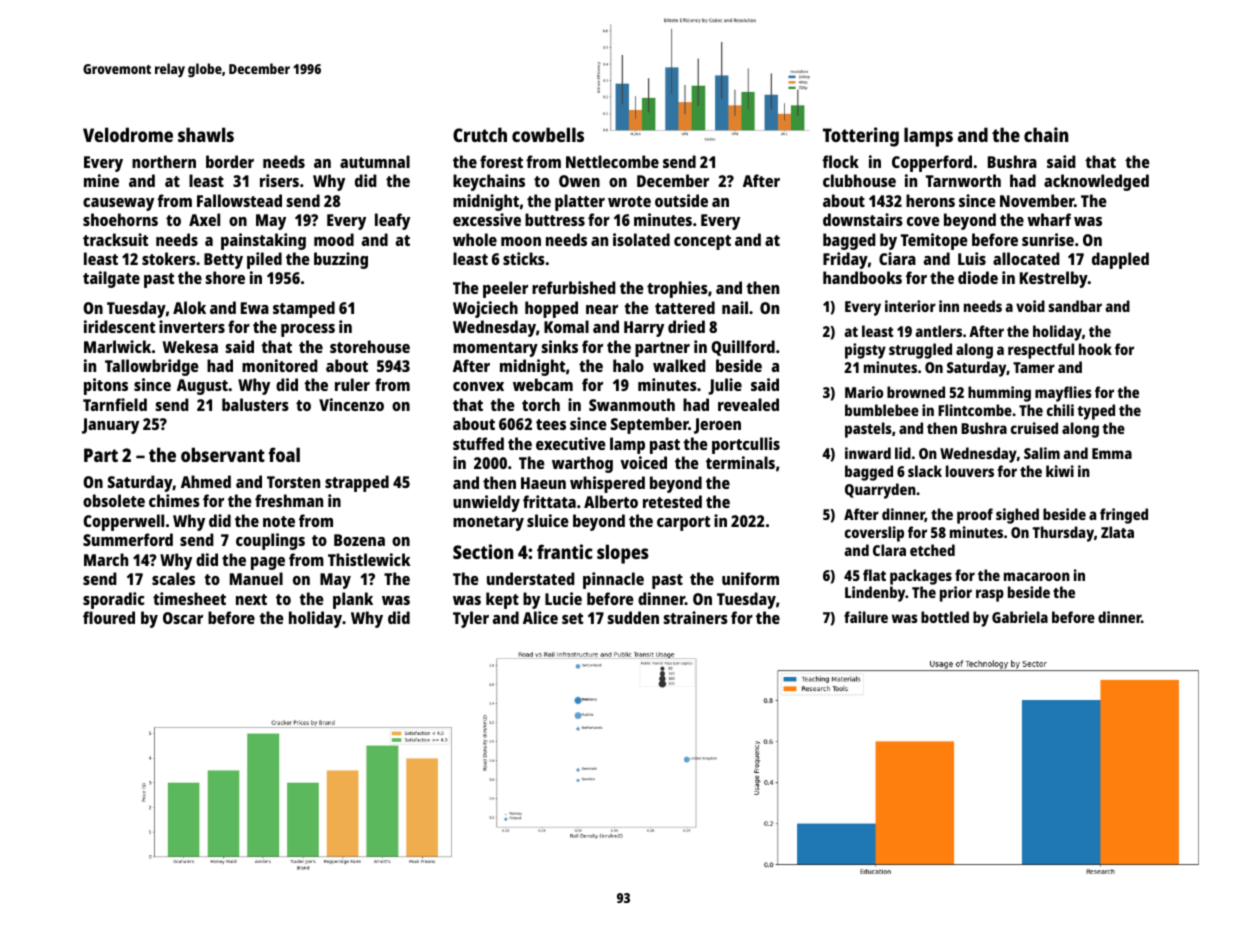 Image resolution: width=1233 pixels, height=952 pixels. What do you see at coordinates (113, 600) in the image?
I see `sporadic` at bounding box center [113, 600].
